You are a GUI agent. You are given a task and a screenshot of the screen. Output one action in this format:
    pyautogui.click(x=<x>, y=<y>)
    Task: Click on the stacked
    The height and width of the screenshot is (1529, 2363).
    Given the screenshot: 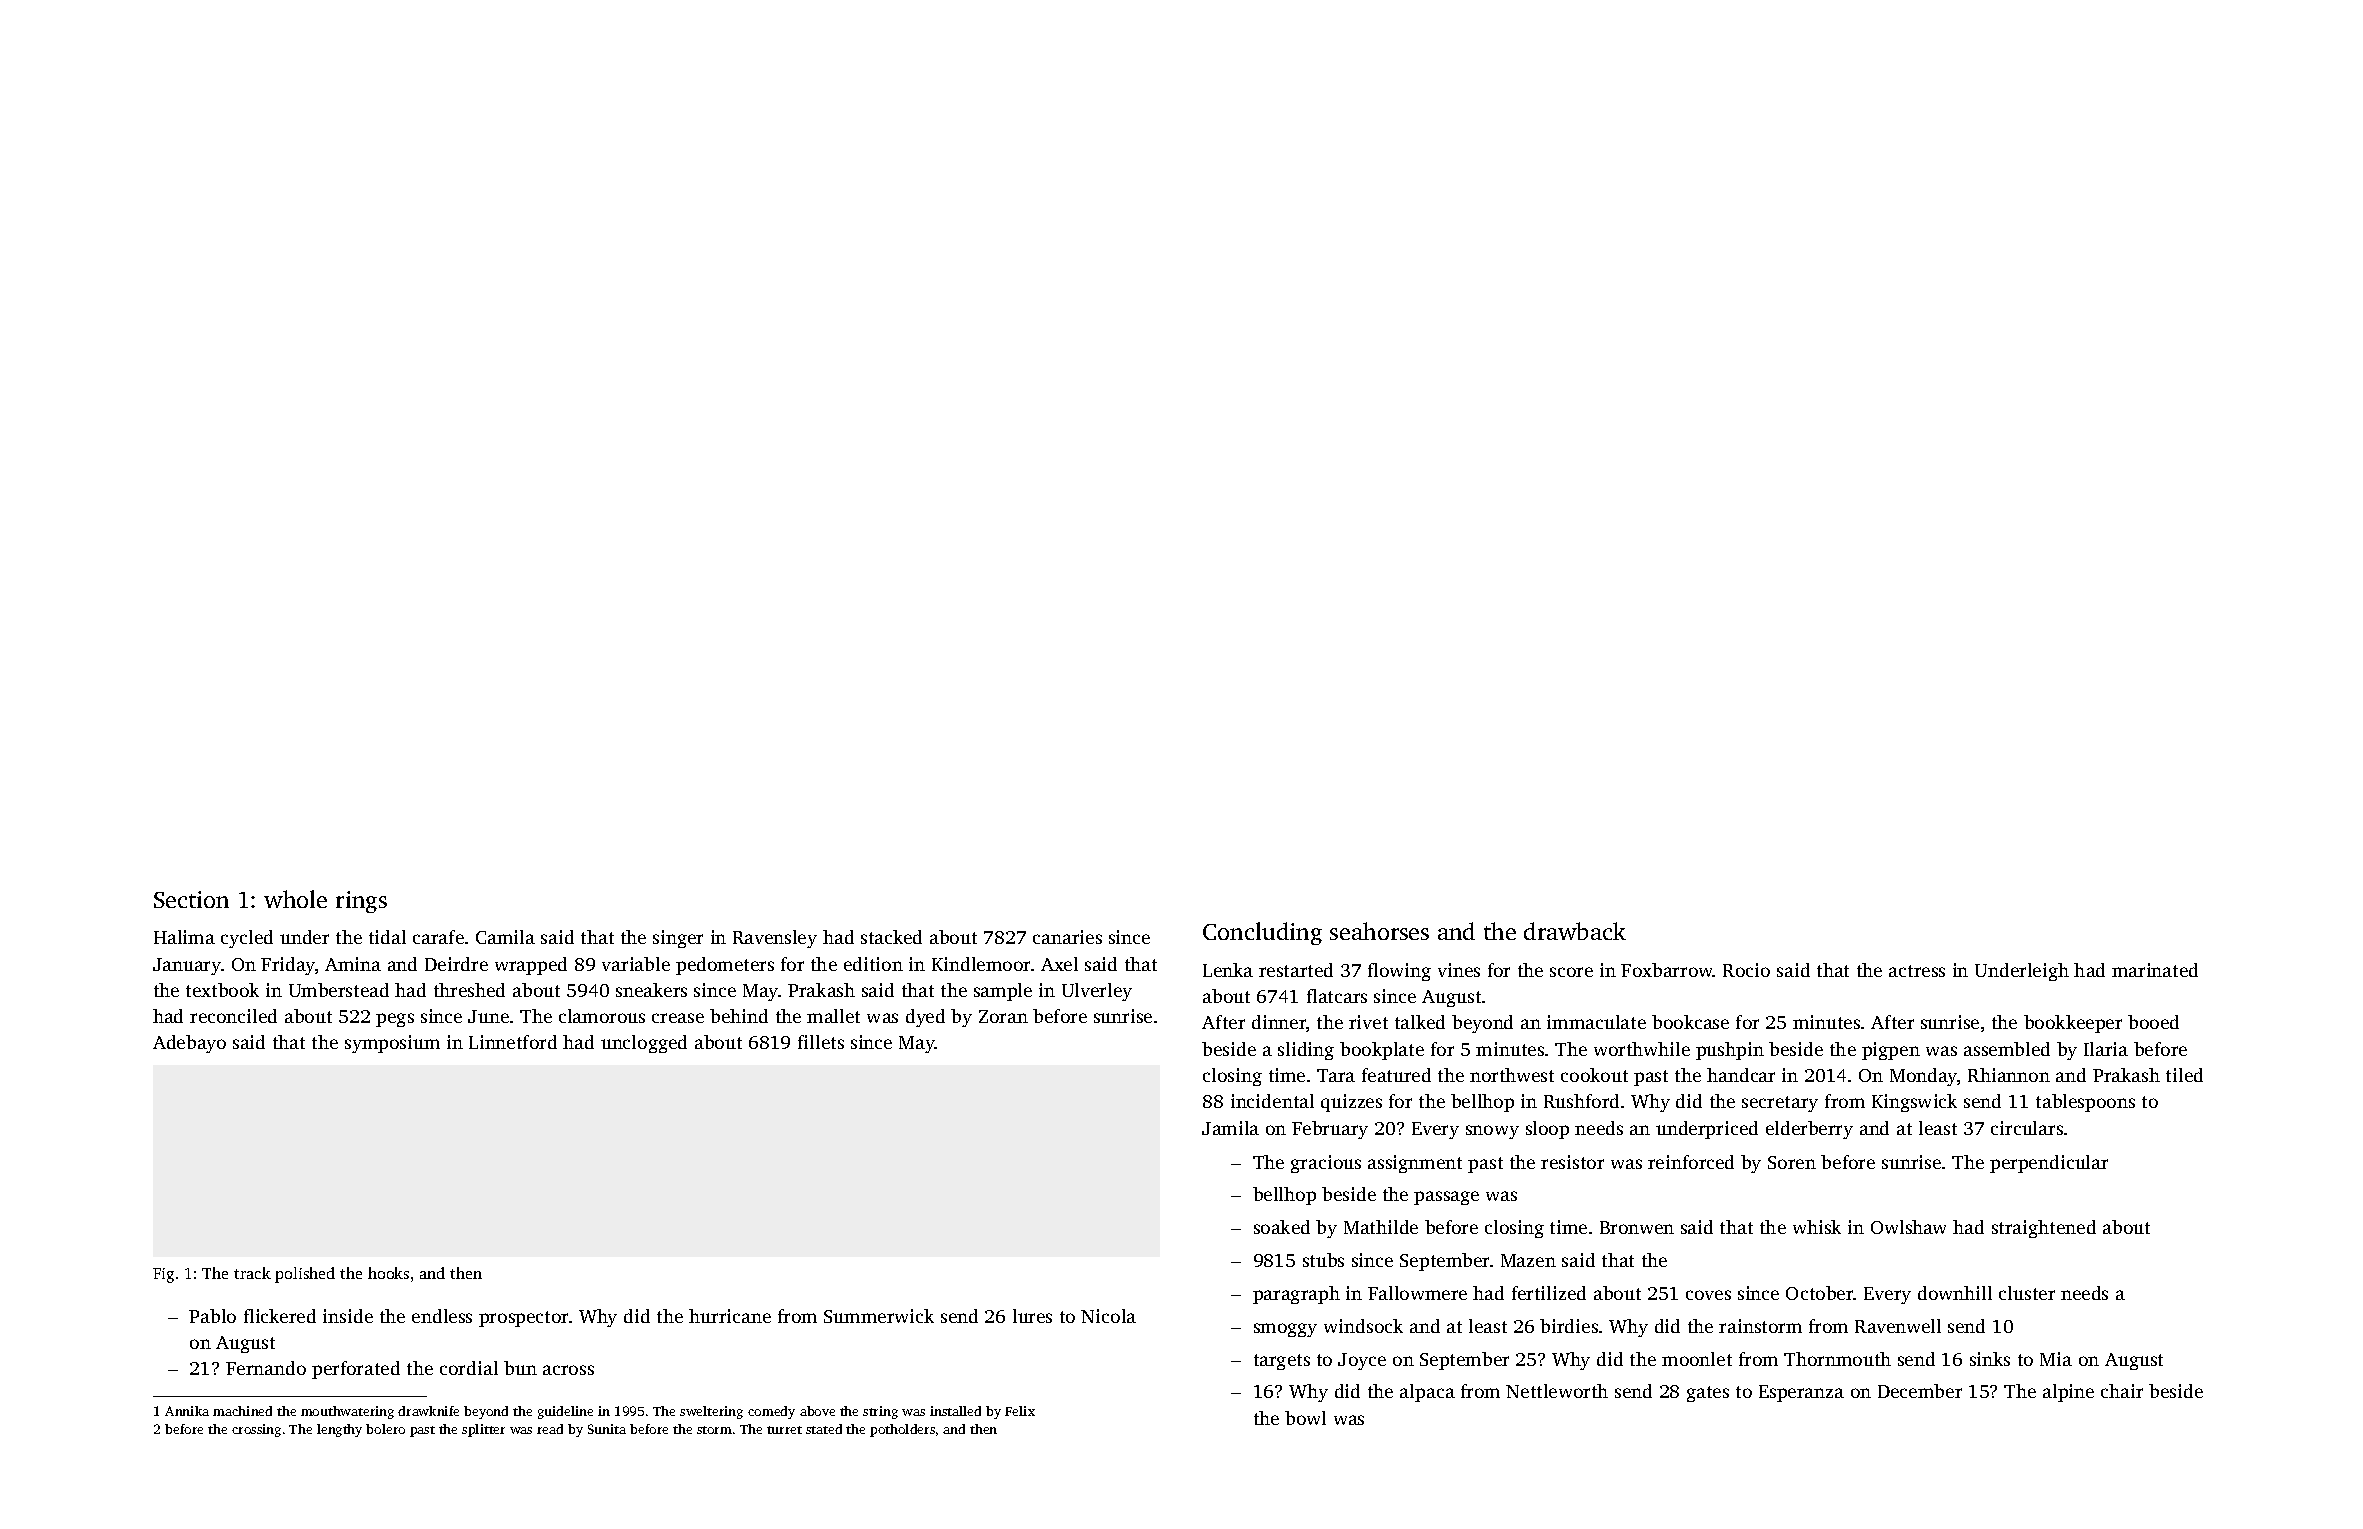 What is the action you would take?
    pyautogui.click(x=891, y=937)
